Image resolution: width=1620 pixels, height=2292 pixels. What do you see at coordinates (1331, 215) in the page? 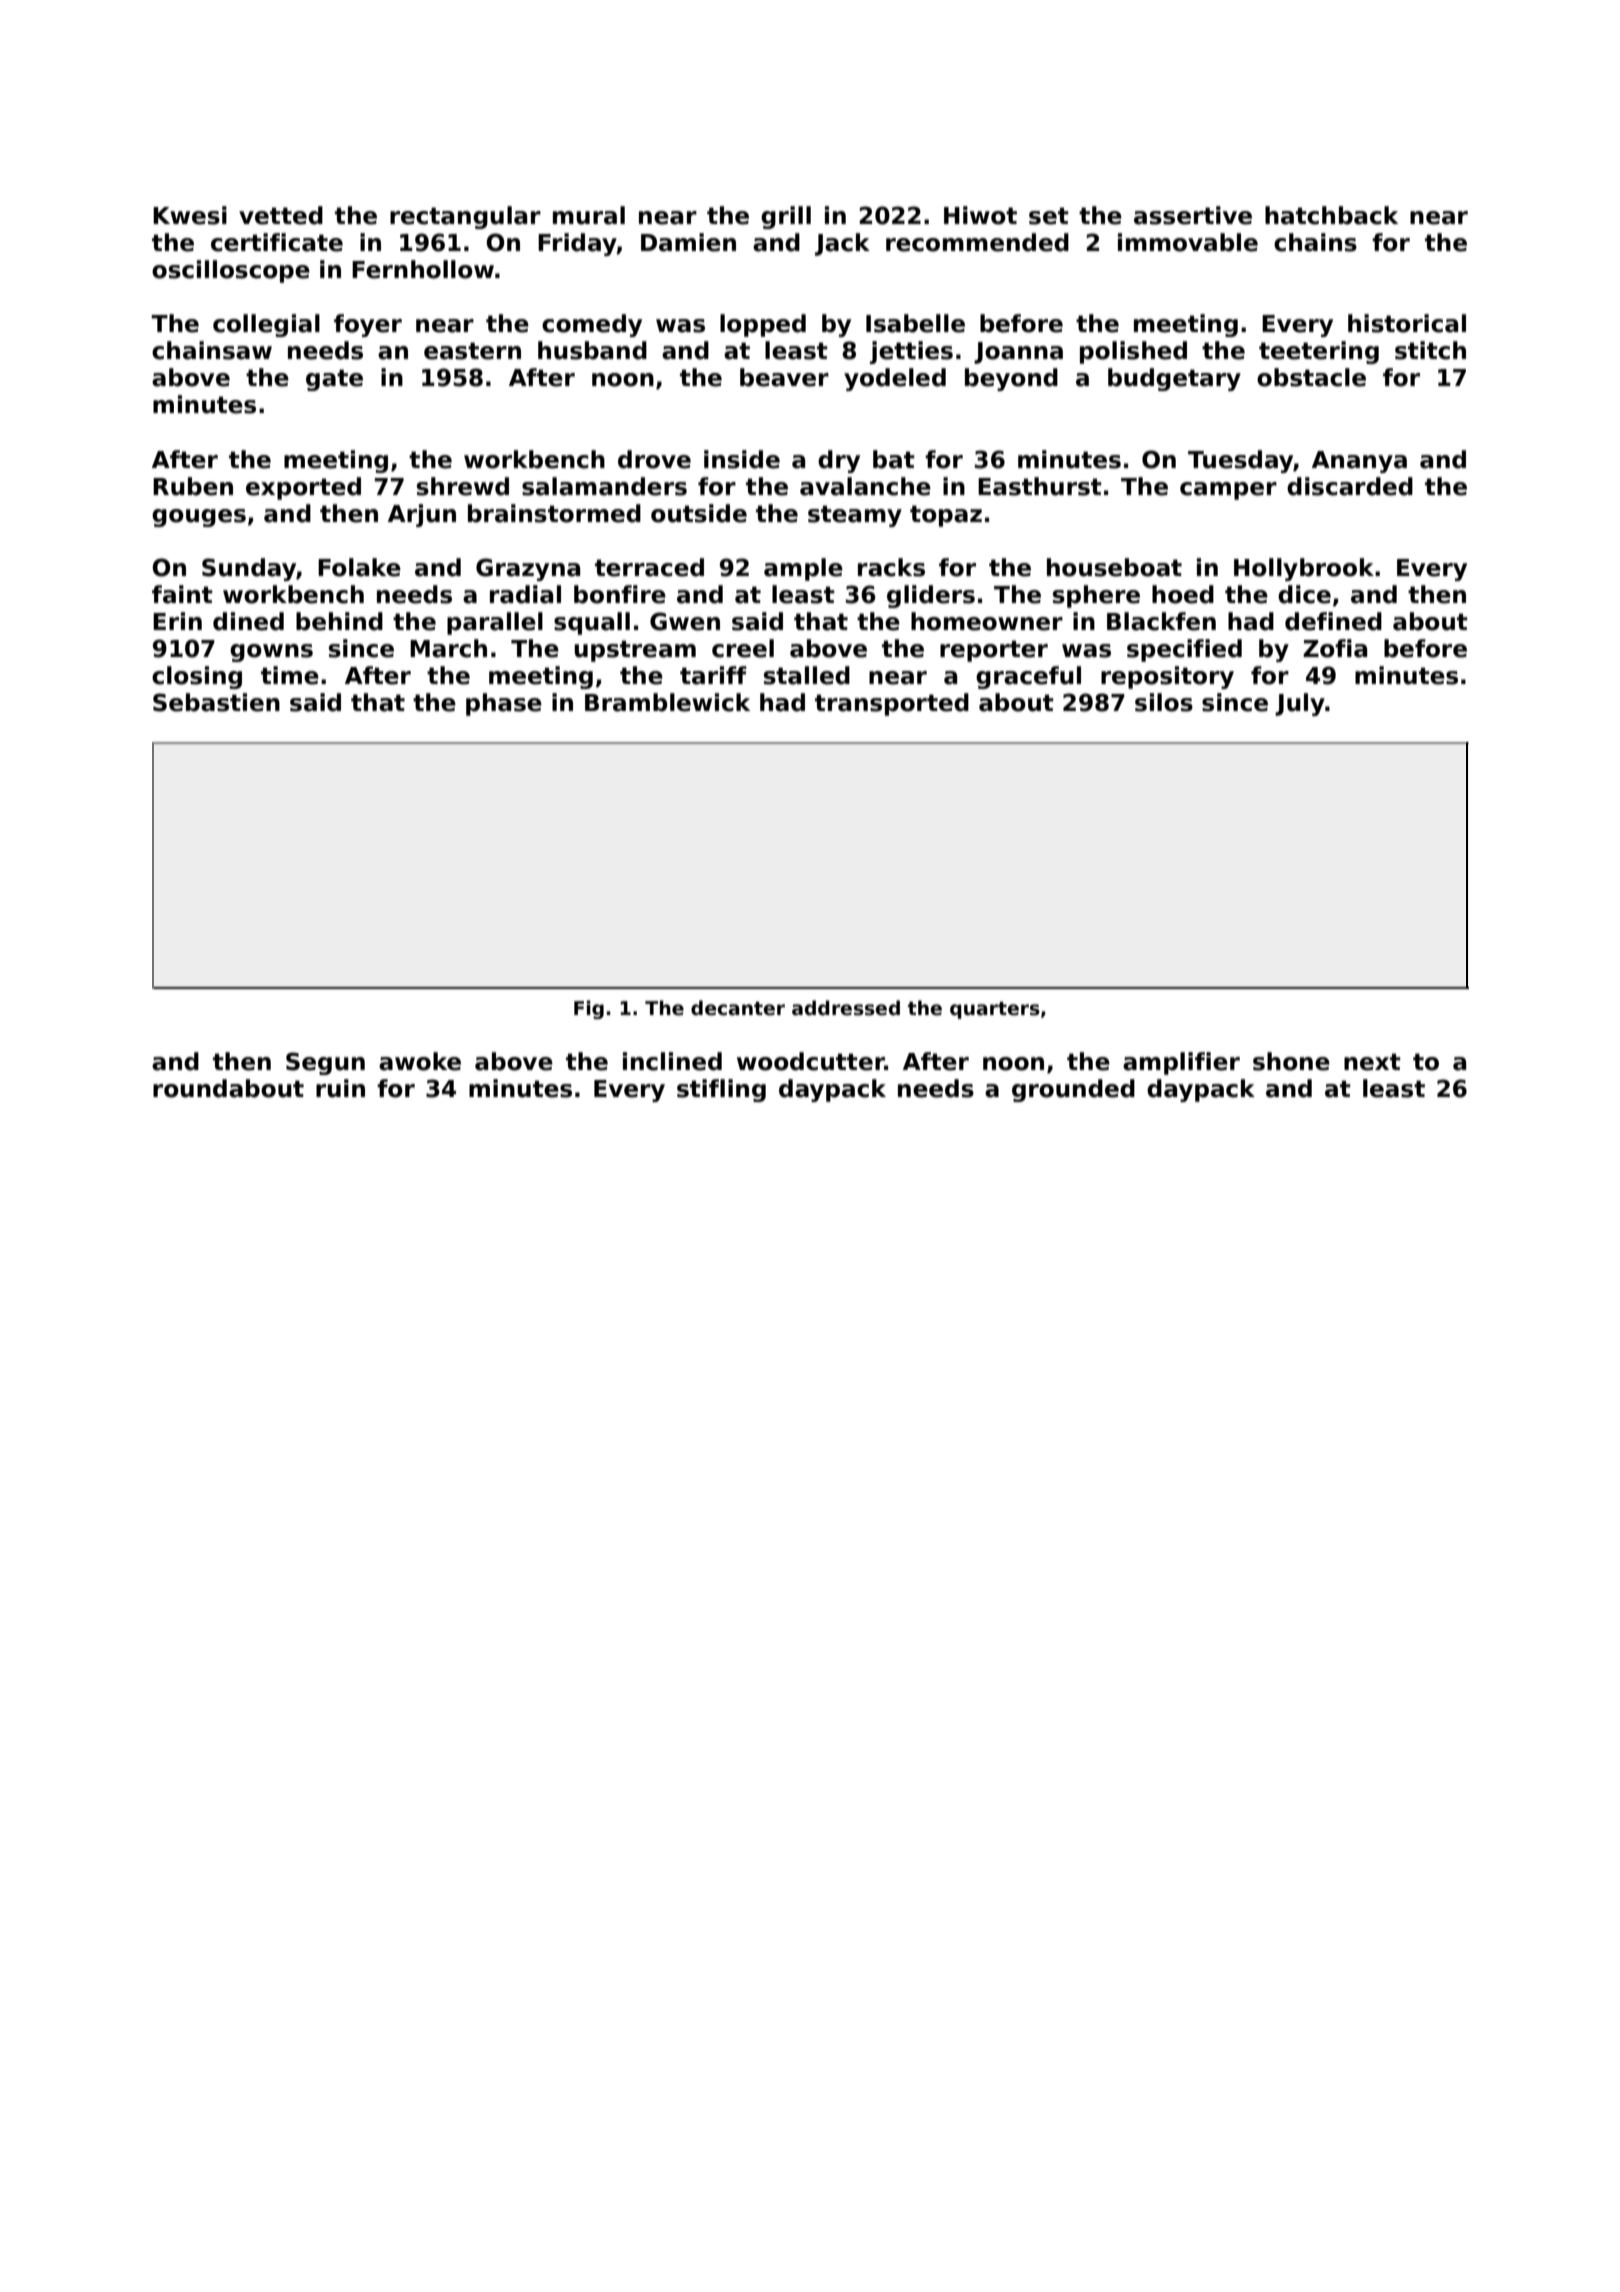
I see `hatchback` at bounding box center [1331, 215].
